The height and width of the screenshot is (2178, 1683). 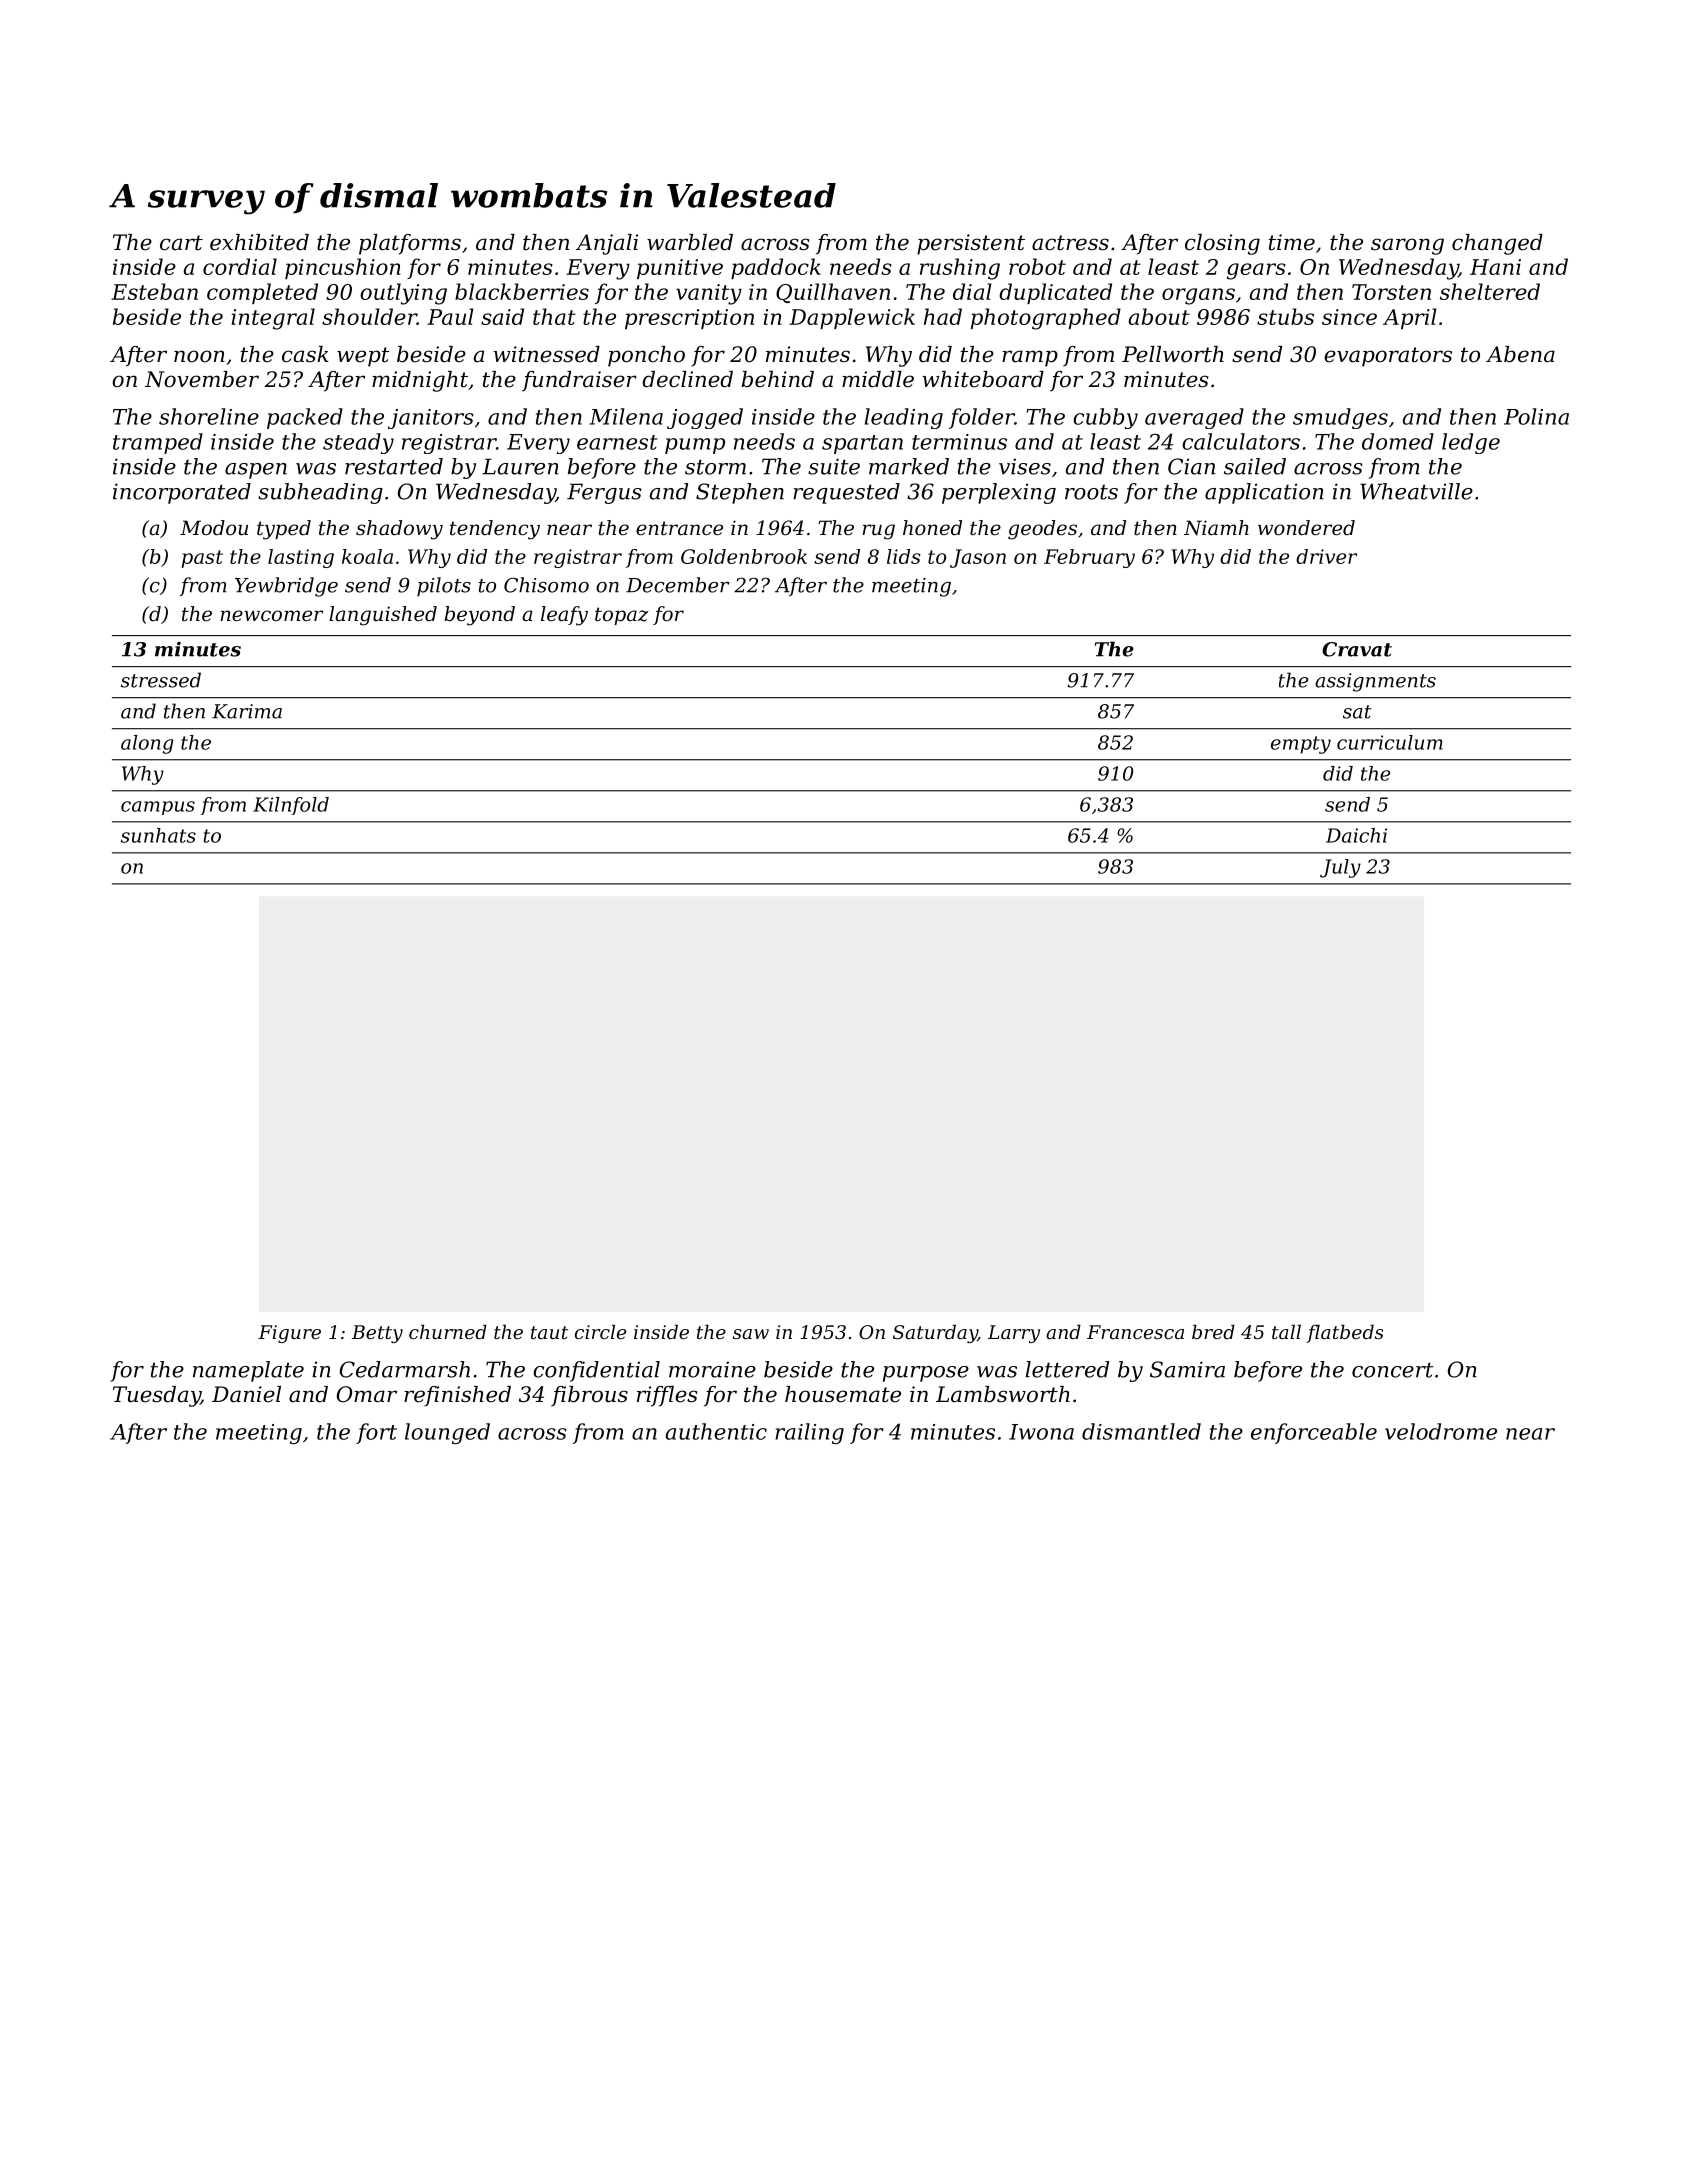 What do you see at coordinates (158, 835) in the screenshot?
I see `sunhats` at bounding box center [158, 835].
